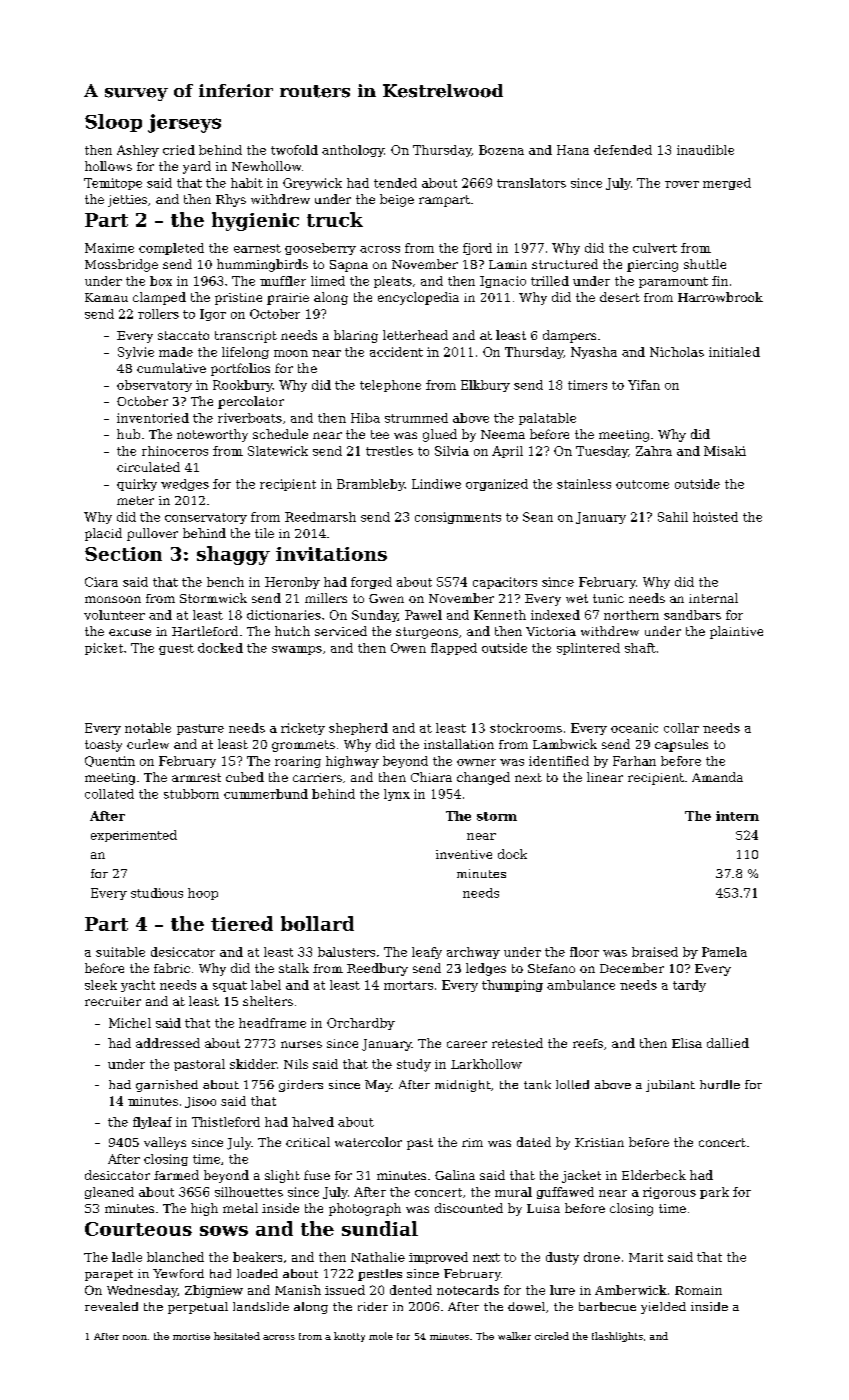 Image resolution: width=849 pixels, height=1400 pixels. I want to click on Amanda, so click(717, 777).
